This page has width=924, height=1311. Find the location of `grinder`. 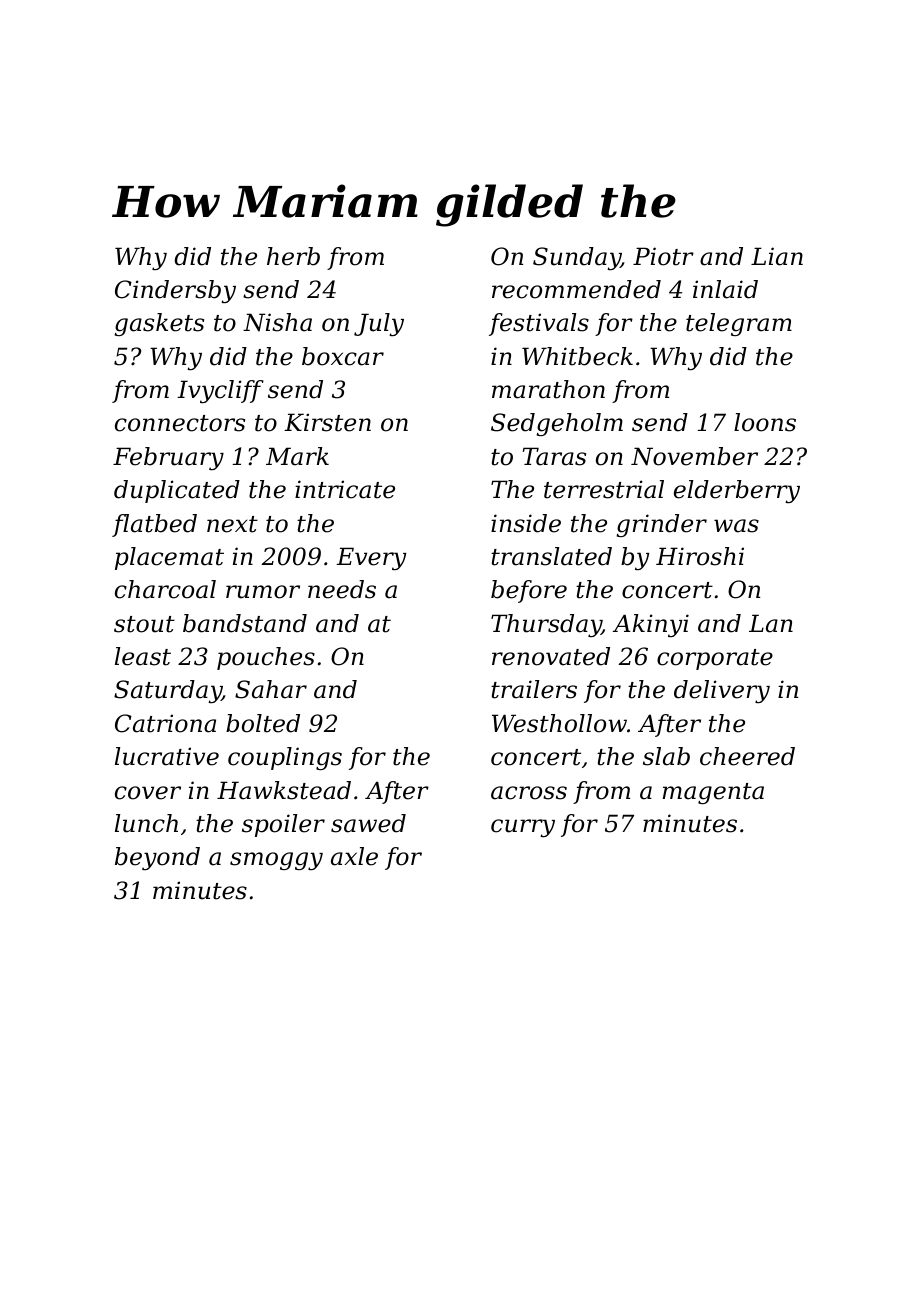

grinder is located at coordinates (662, 525).
